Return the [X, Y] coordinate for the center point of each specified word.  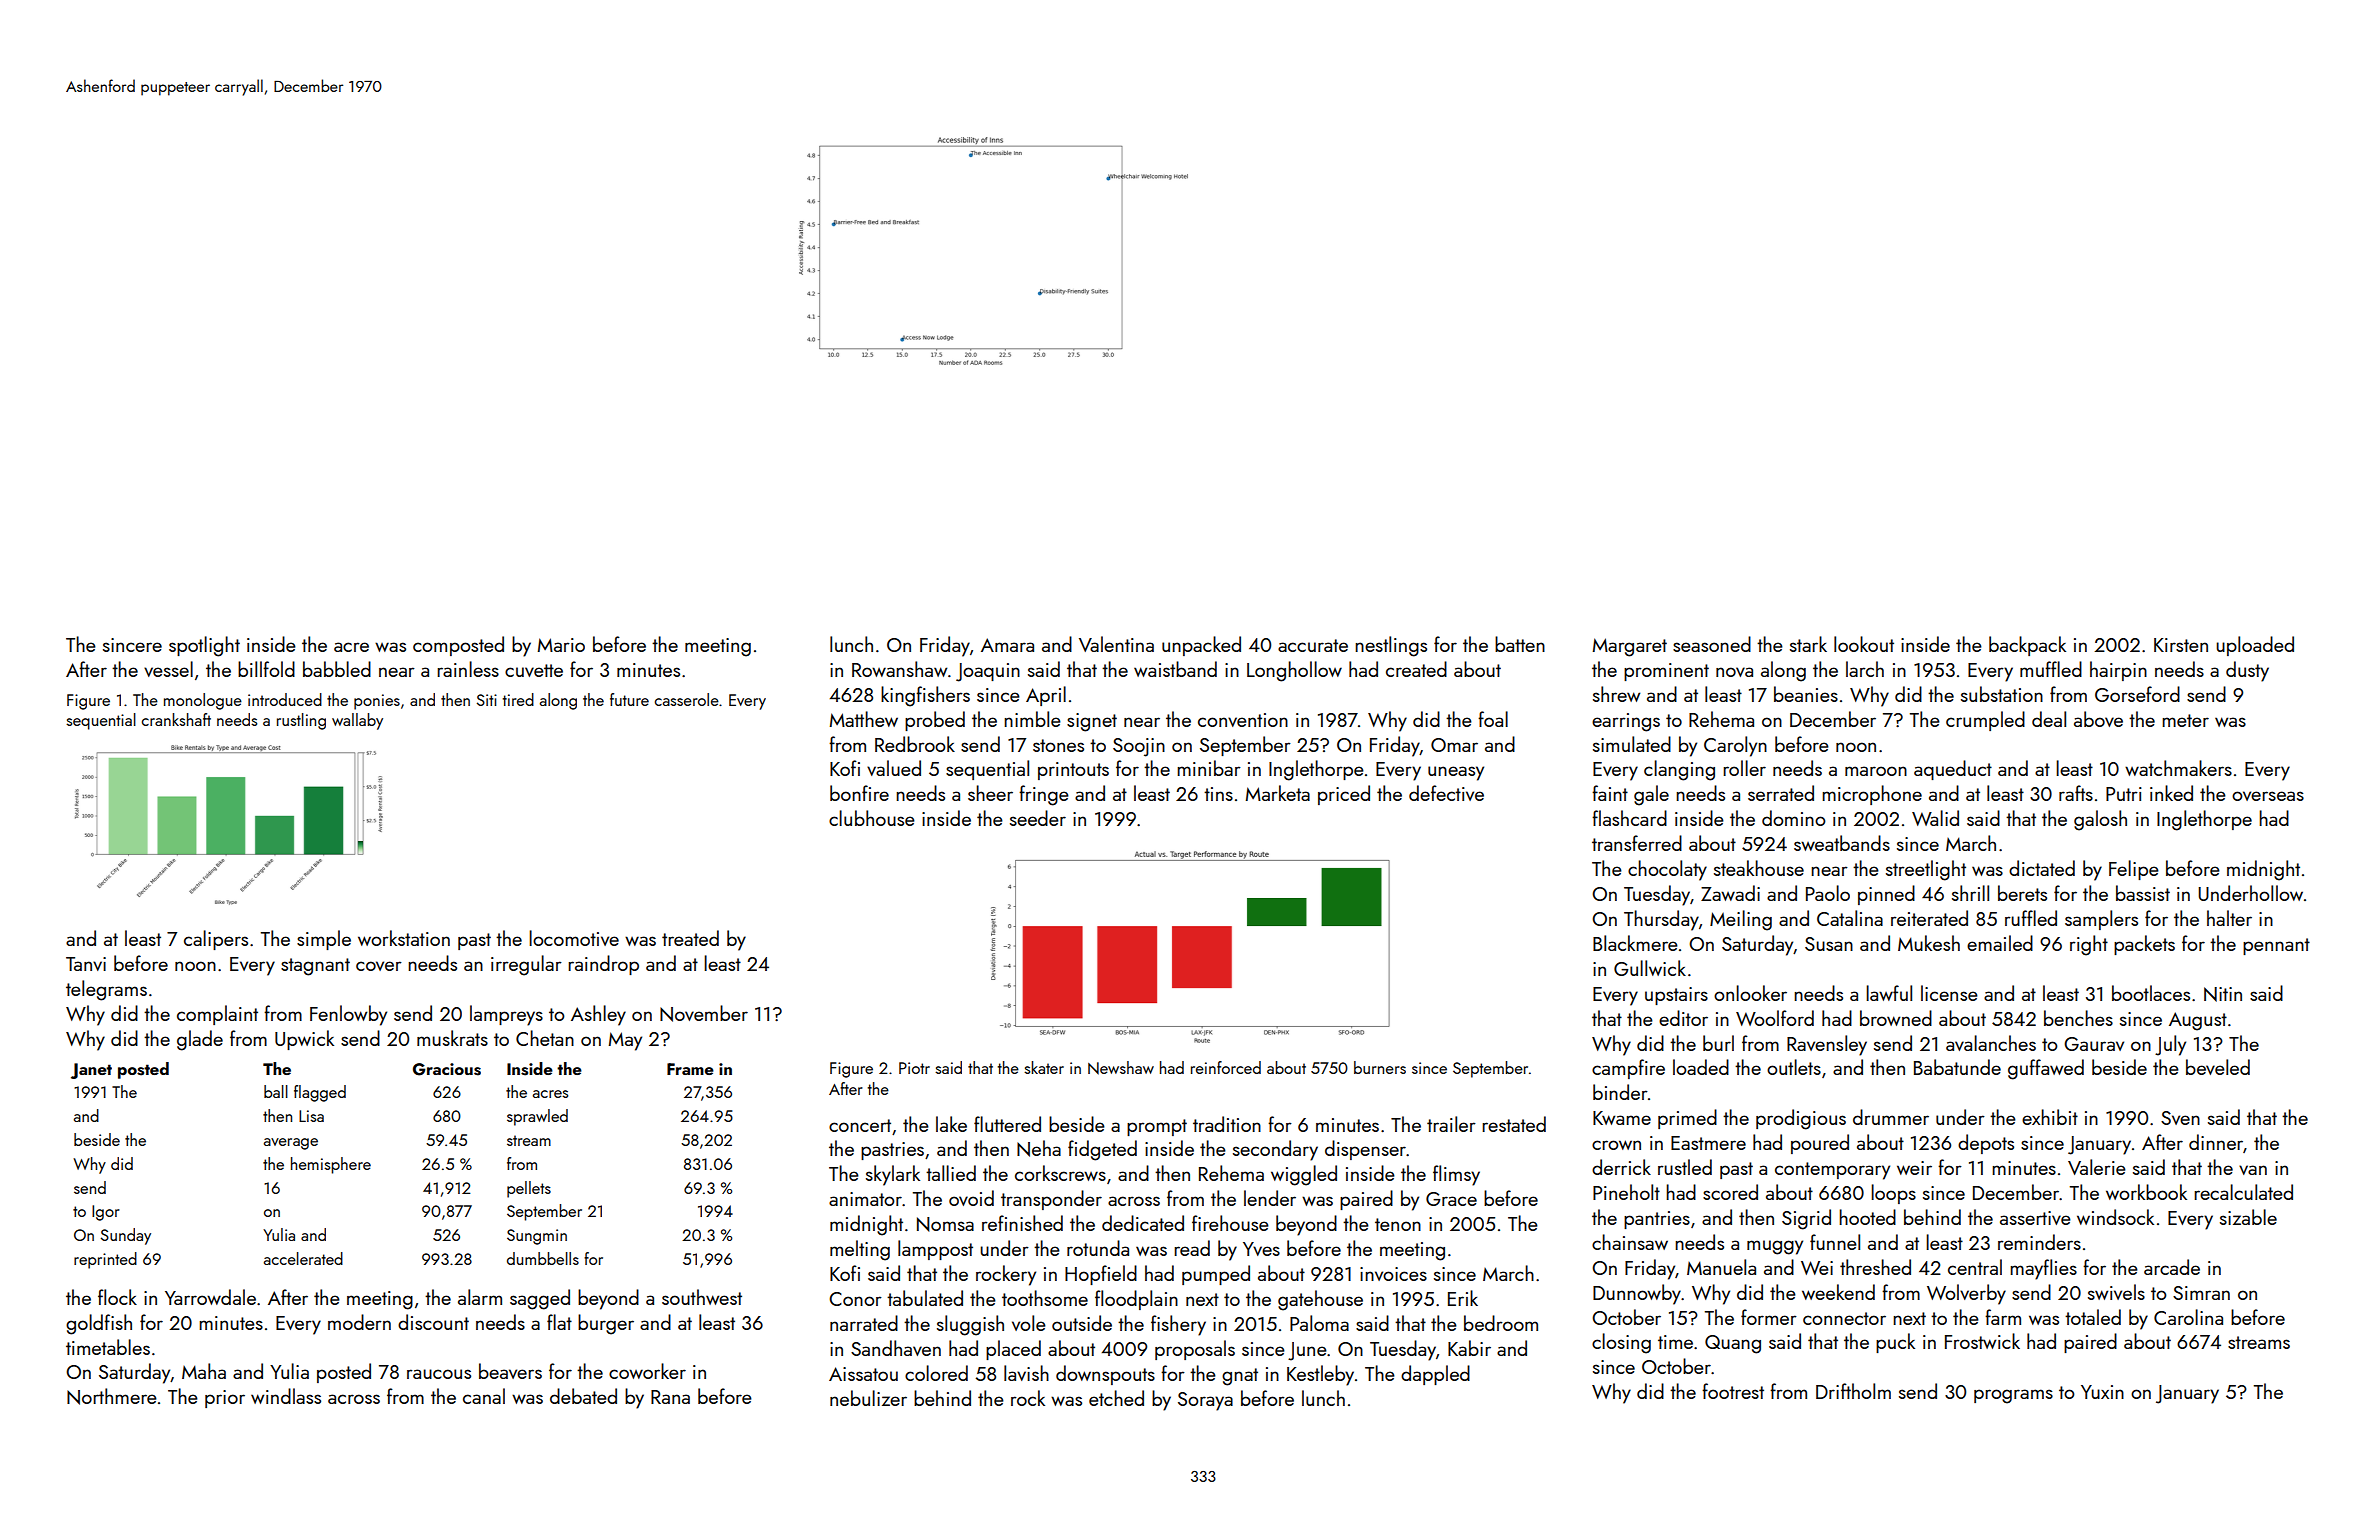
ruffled [2031, 918]
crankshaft [176, 719]
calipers [216, 940]
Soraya [1205, 1401]
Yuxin [2102, 1392]
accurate [1313, 645]
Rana [670, 1397]
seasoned [1712, 644]
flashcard [1629, 818]
